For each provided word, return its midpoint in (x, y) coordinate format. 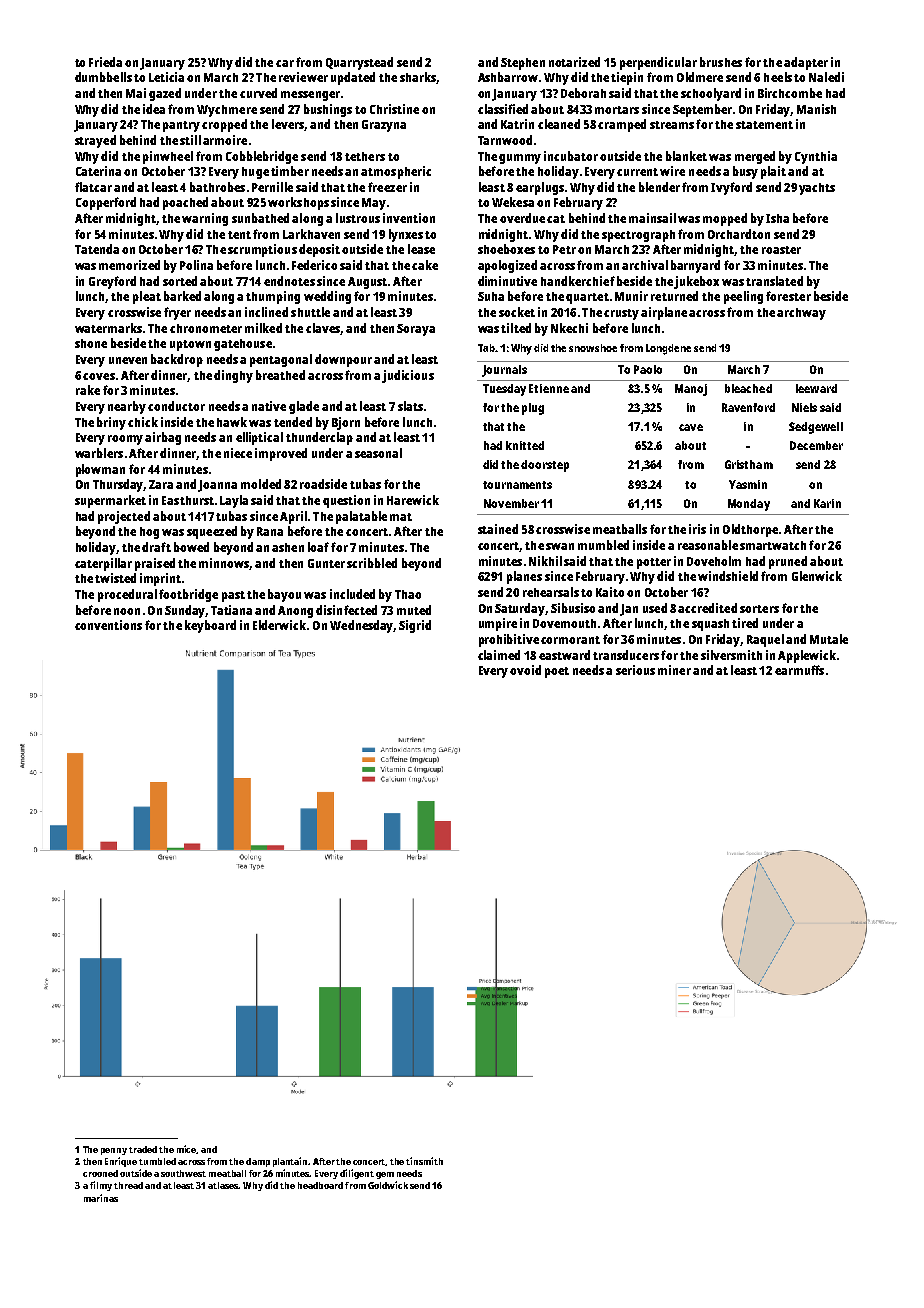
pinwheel (168, 157)
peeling (743, 297)
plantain (291, 1162)
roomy (125, 440)
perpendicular (658, 63)
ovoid (525, 670)
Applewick (807, 656)
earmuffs (799, 670)
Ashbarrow (508, 77)
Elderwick (279, 625)
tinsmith (424, 1161)
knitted (525, 445)
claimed (499, 655)
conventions (108, 625)
